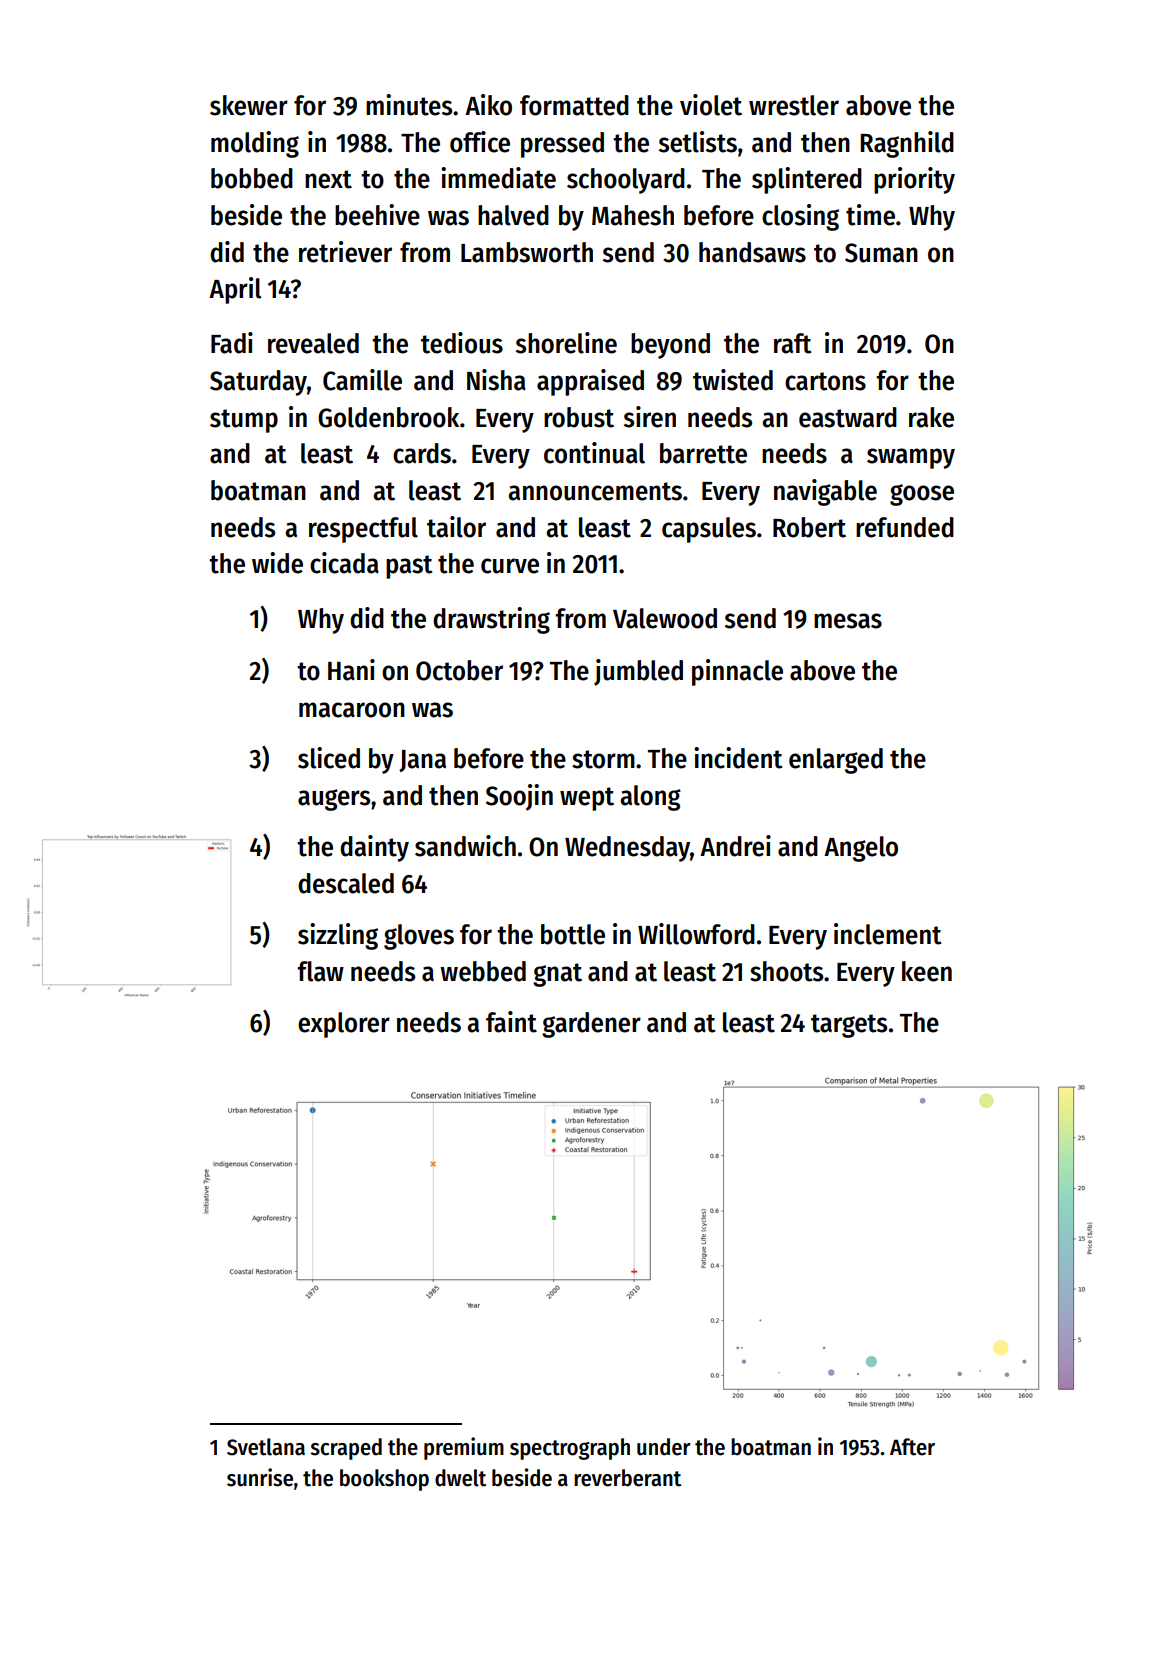 Image resolution: width=1165 pixels, height=1654 pixels. Describe the element at coordinates (488, 105) in the page. I see `Aiko` at that location.
